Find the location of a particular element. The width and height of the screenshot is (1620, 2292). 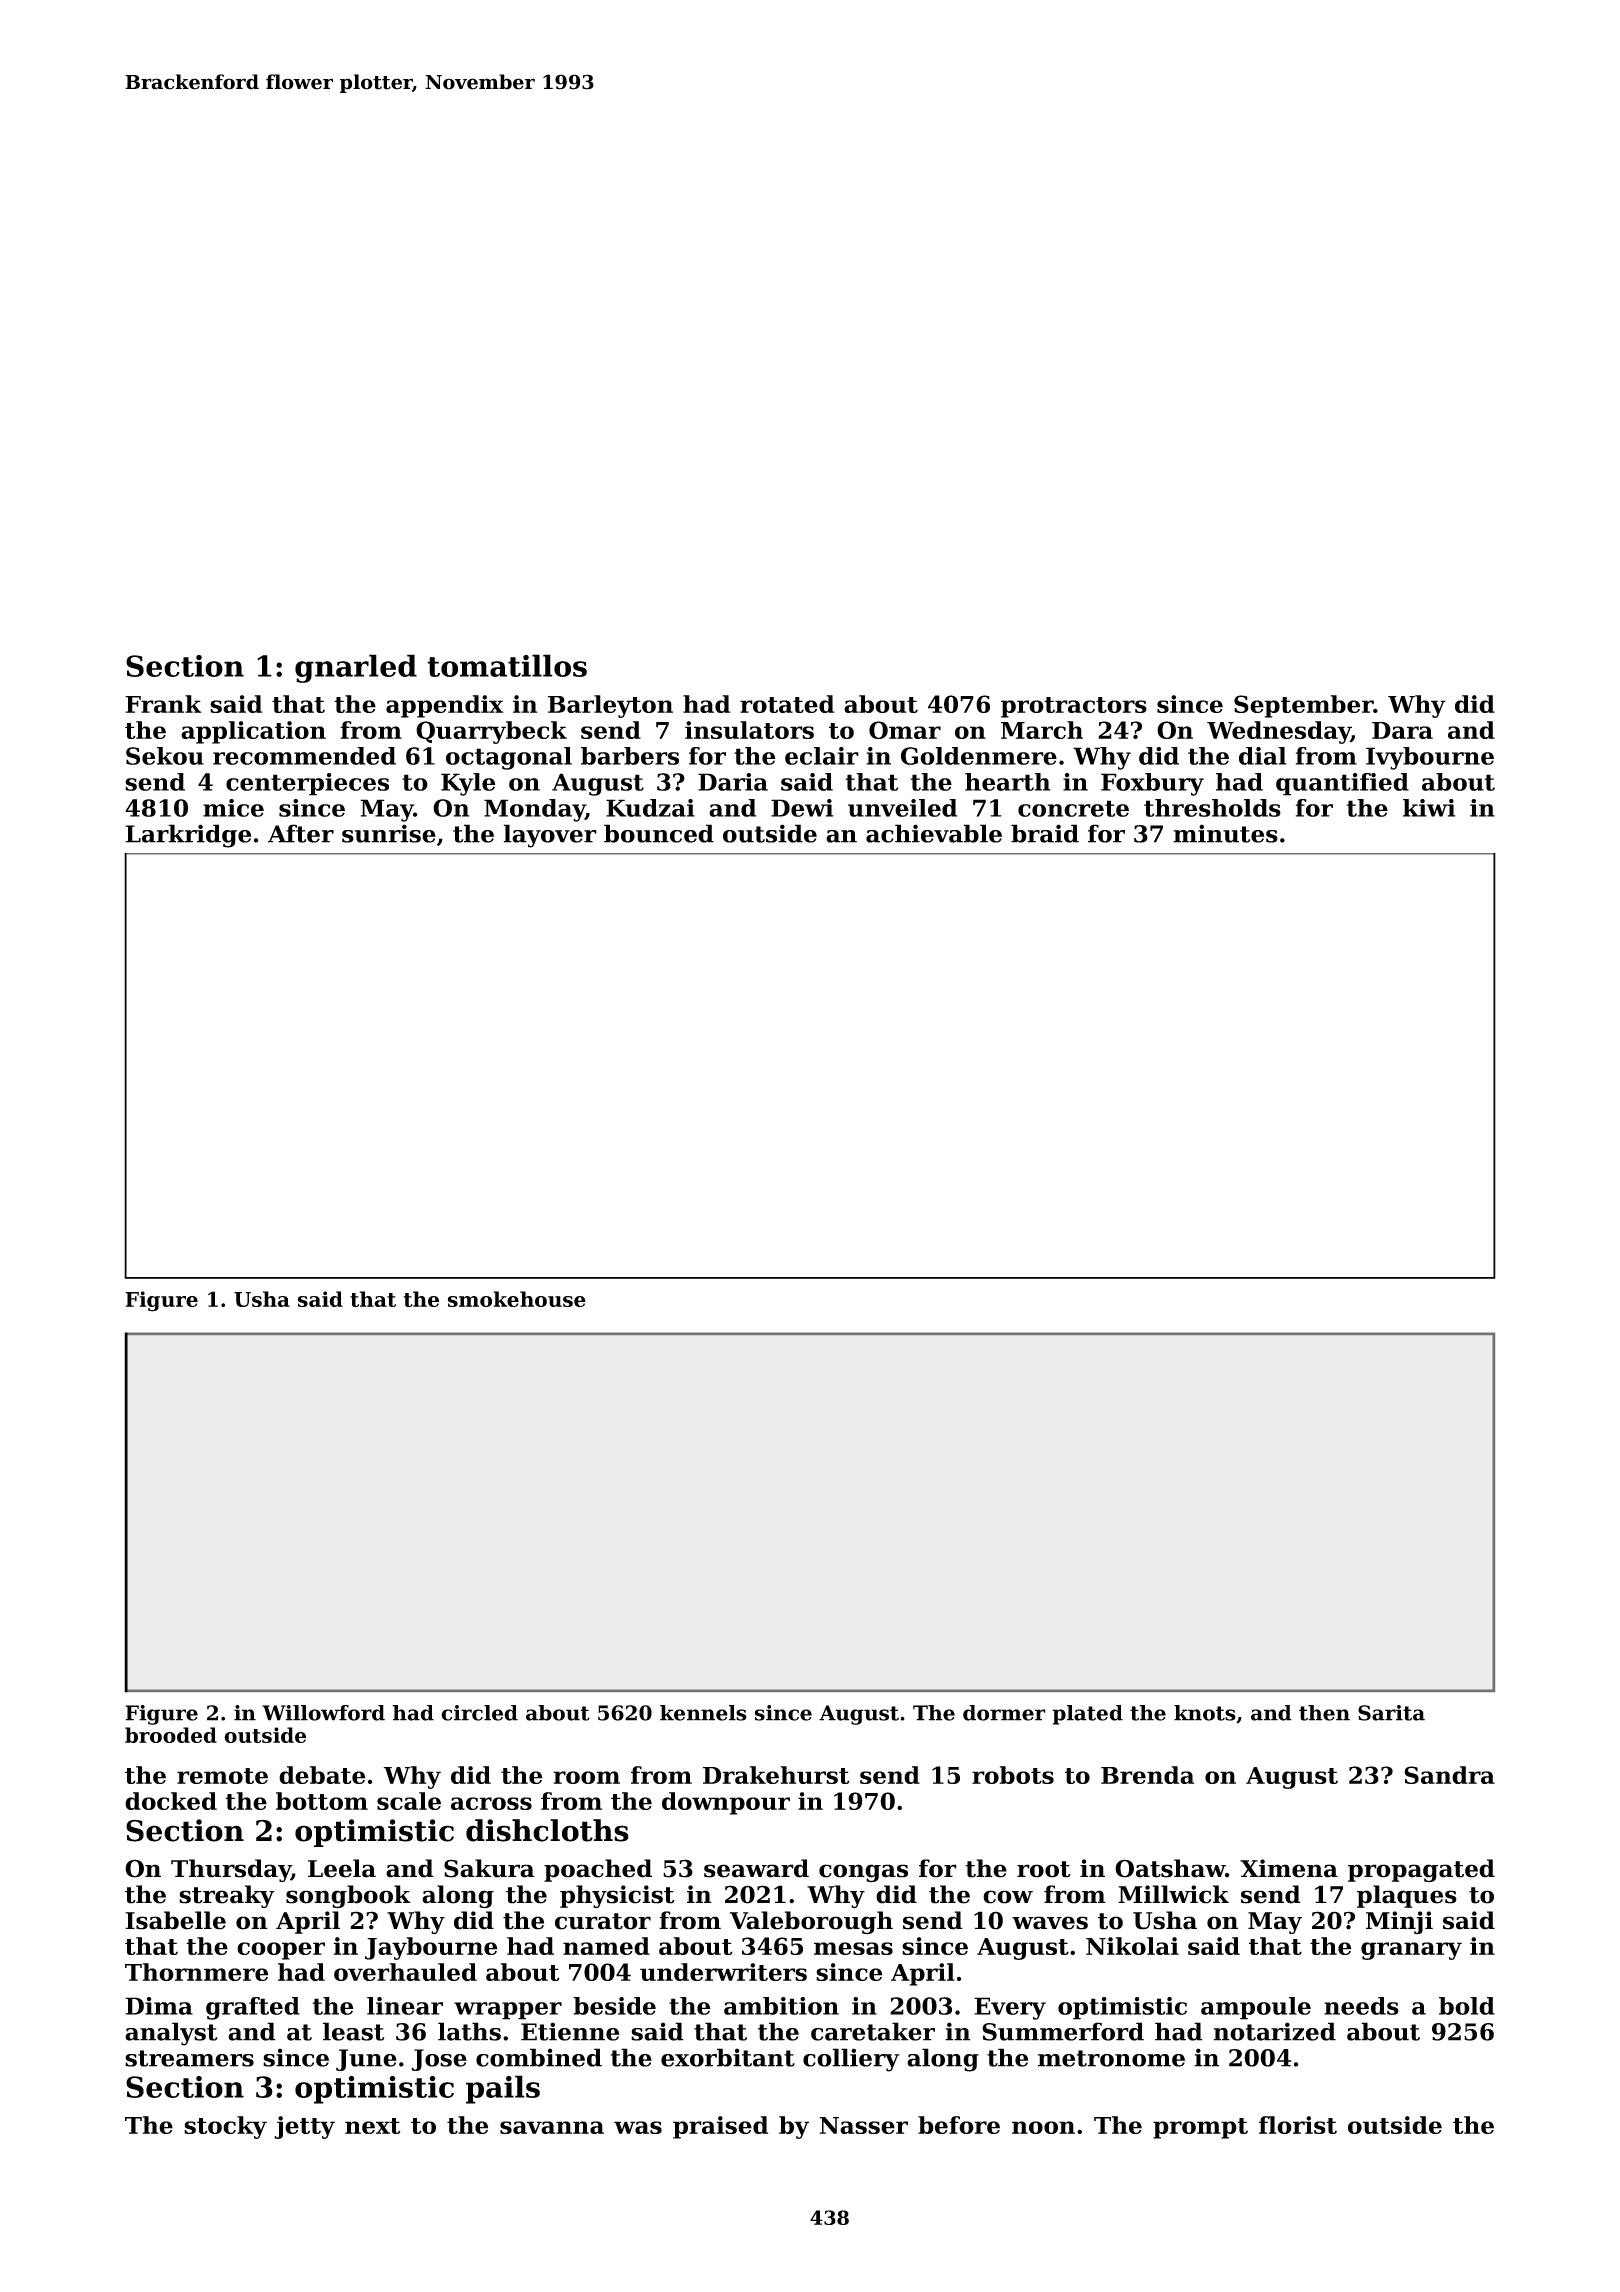

Larkridge is located at coordinates (188, 836).
